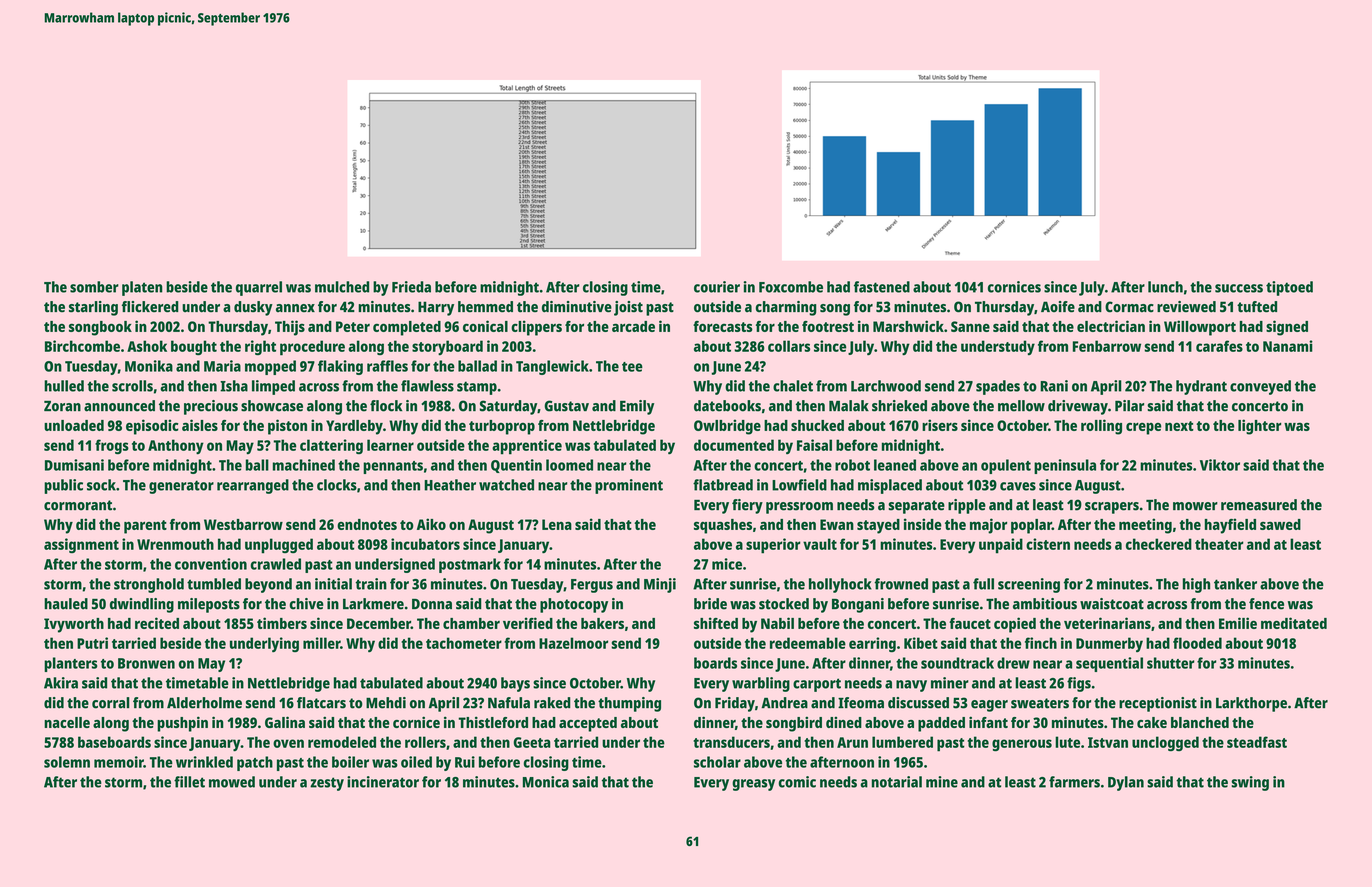  I want to click on Fenbarrow, so click(1107, 346).
